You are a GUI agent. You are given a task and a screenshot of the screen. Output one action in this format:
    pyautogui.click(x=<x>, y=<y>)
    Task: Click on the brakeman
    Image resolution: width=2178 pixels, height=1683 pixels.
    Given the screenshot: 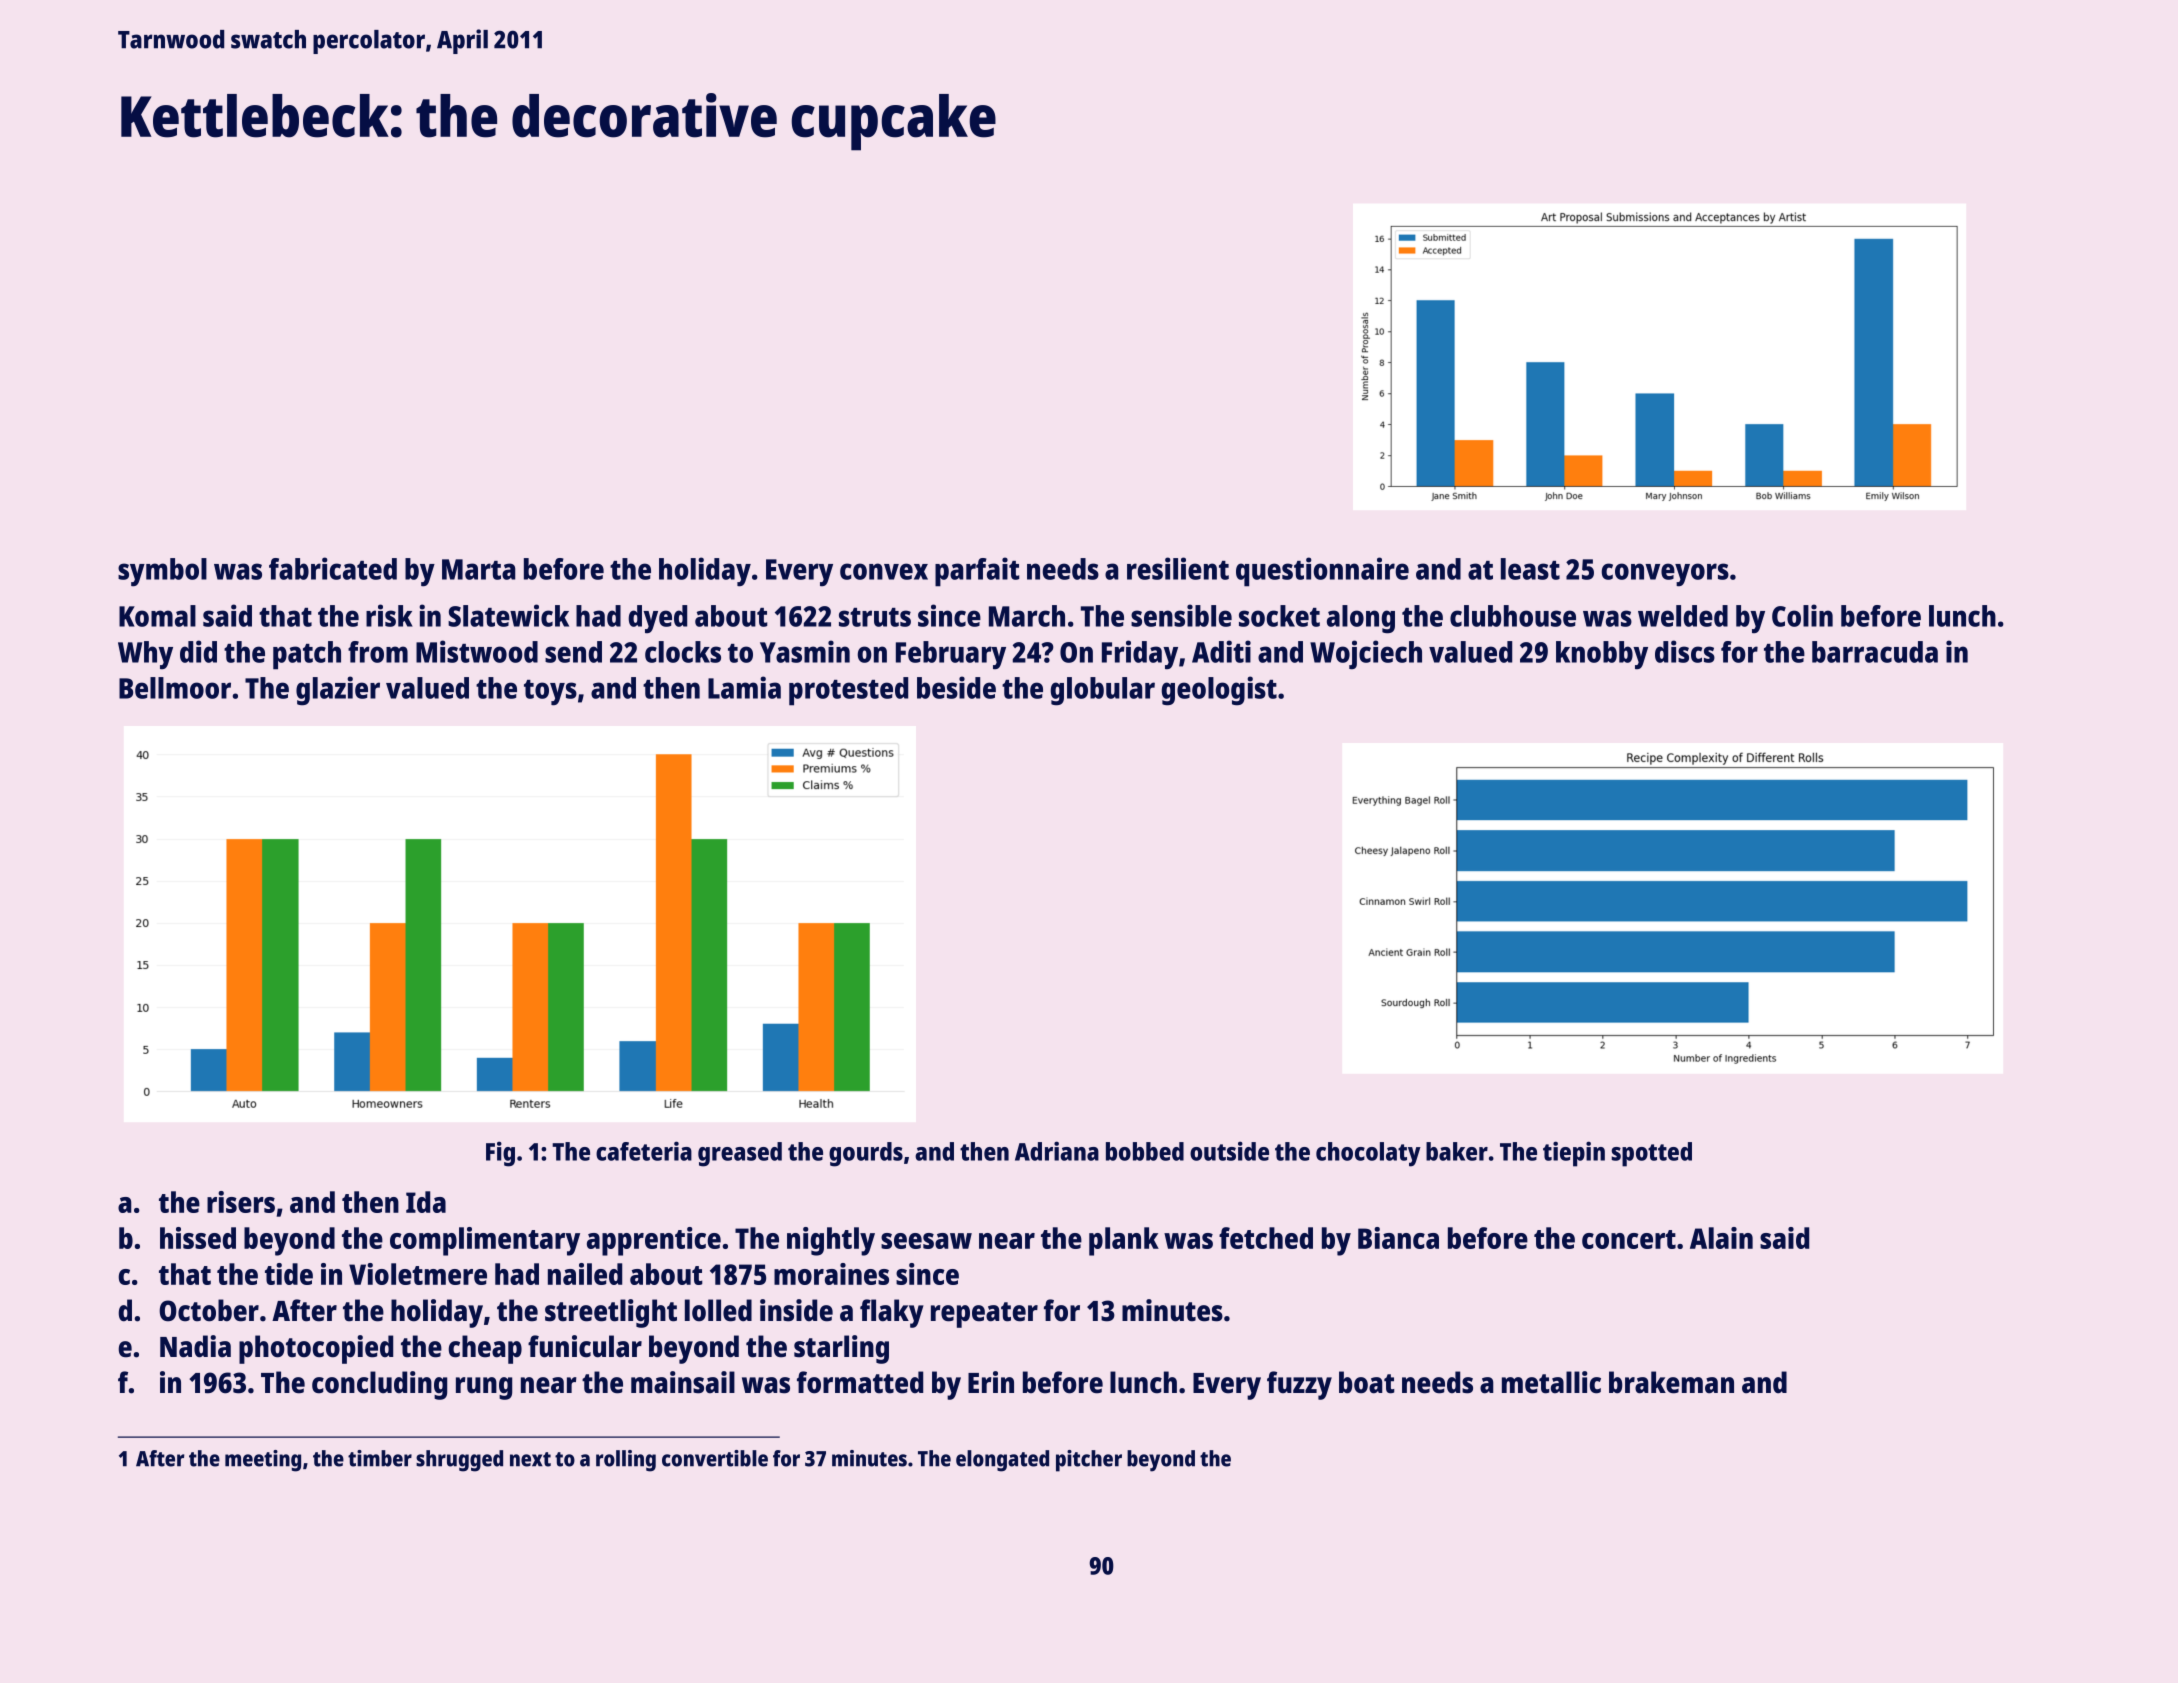 What is the action you would take?
    pyautogui.click(x=1671, y=1382)
